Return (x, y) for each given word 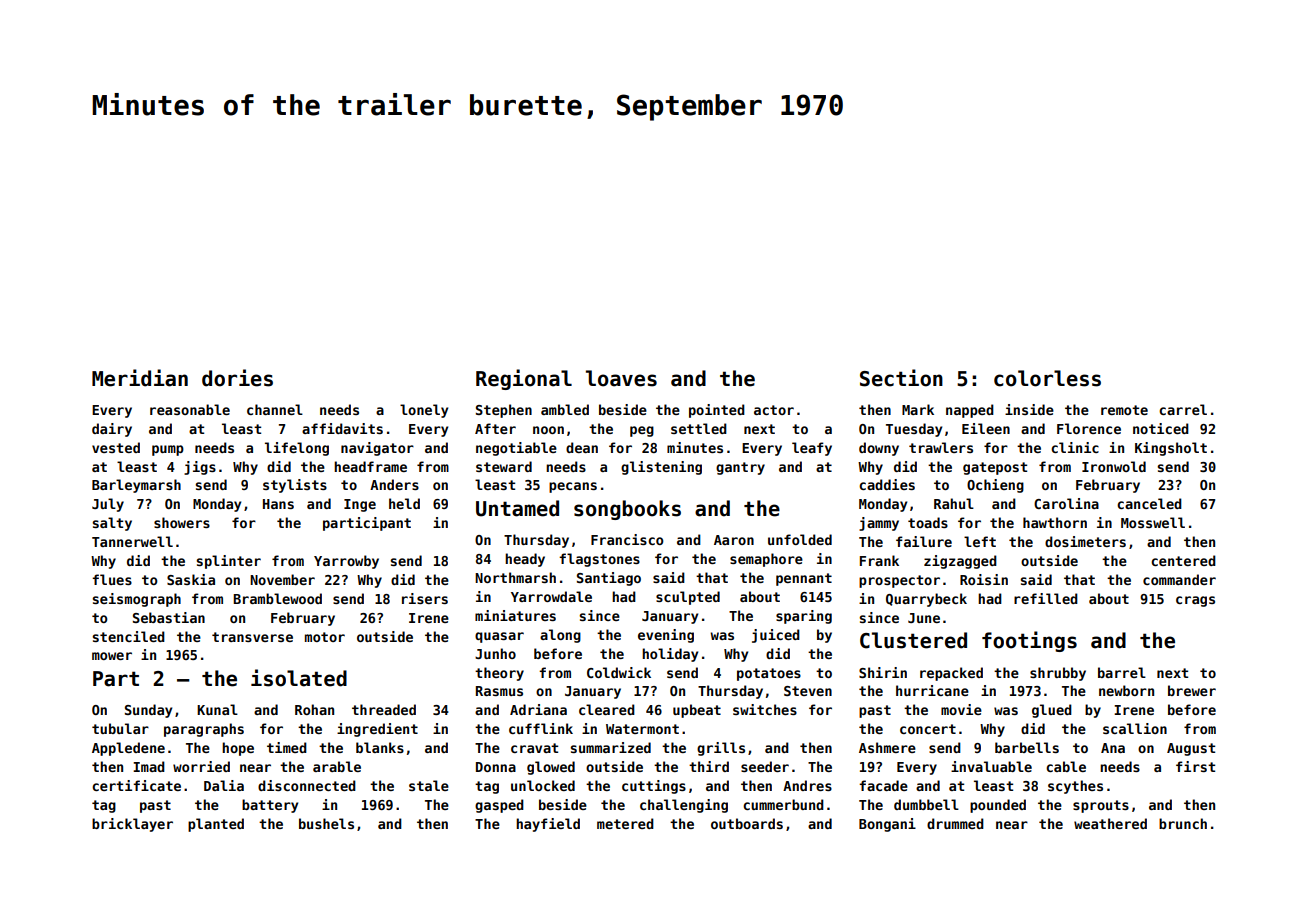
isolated (299, 678)
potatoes (769, 674)
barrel (1122, 672)
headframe (370, 466)
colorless (1047, 378)
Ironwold (1114, 466)
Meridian (140, 378)
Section (901, 378)
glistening (661, 468)
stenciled (128, 636)
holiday (670, 655)
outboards (747, 823)
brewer (1192, 690)
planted (216, 825)
